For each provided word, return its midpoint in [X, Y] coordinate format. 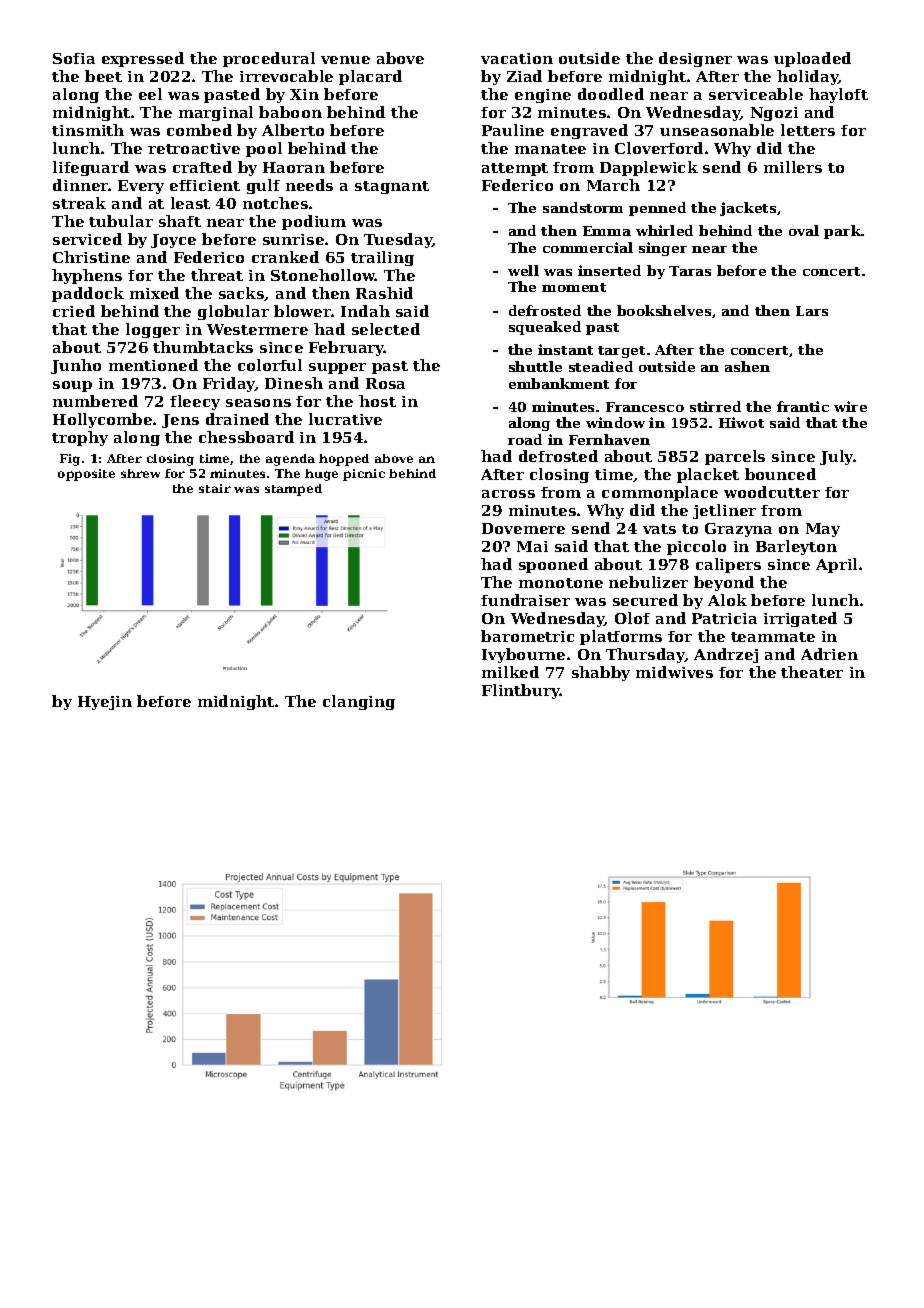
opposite [86, 475]
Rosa [385, 383]
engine [543, 96]
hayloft [838, 95]
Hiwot [741, 422]
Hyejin [105, 703]
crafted [202, 167]
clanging [359, 702]
